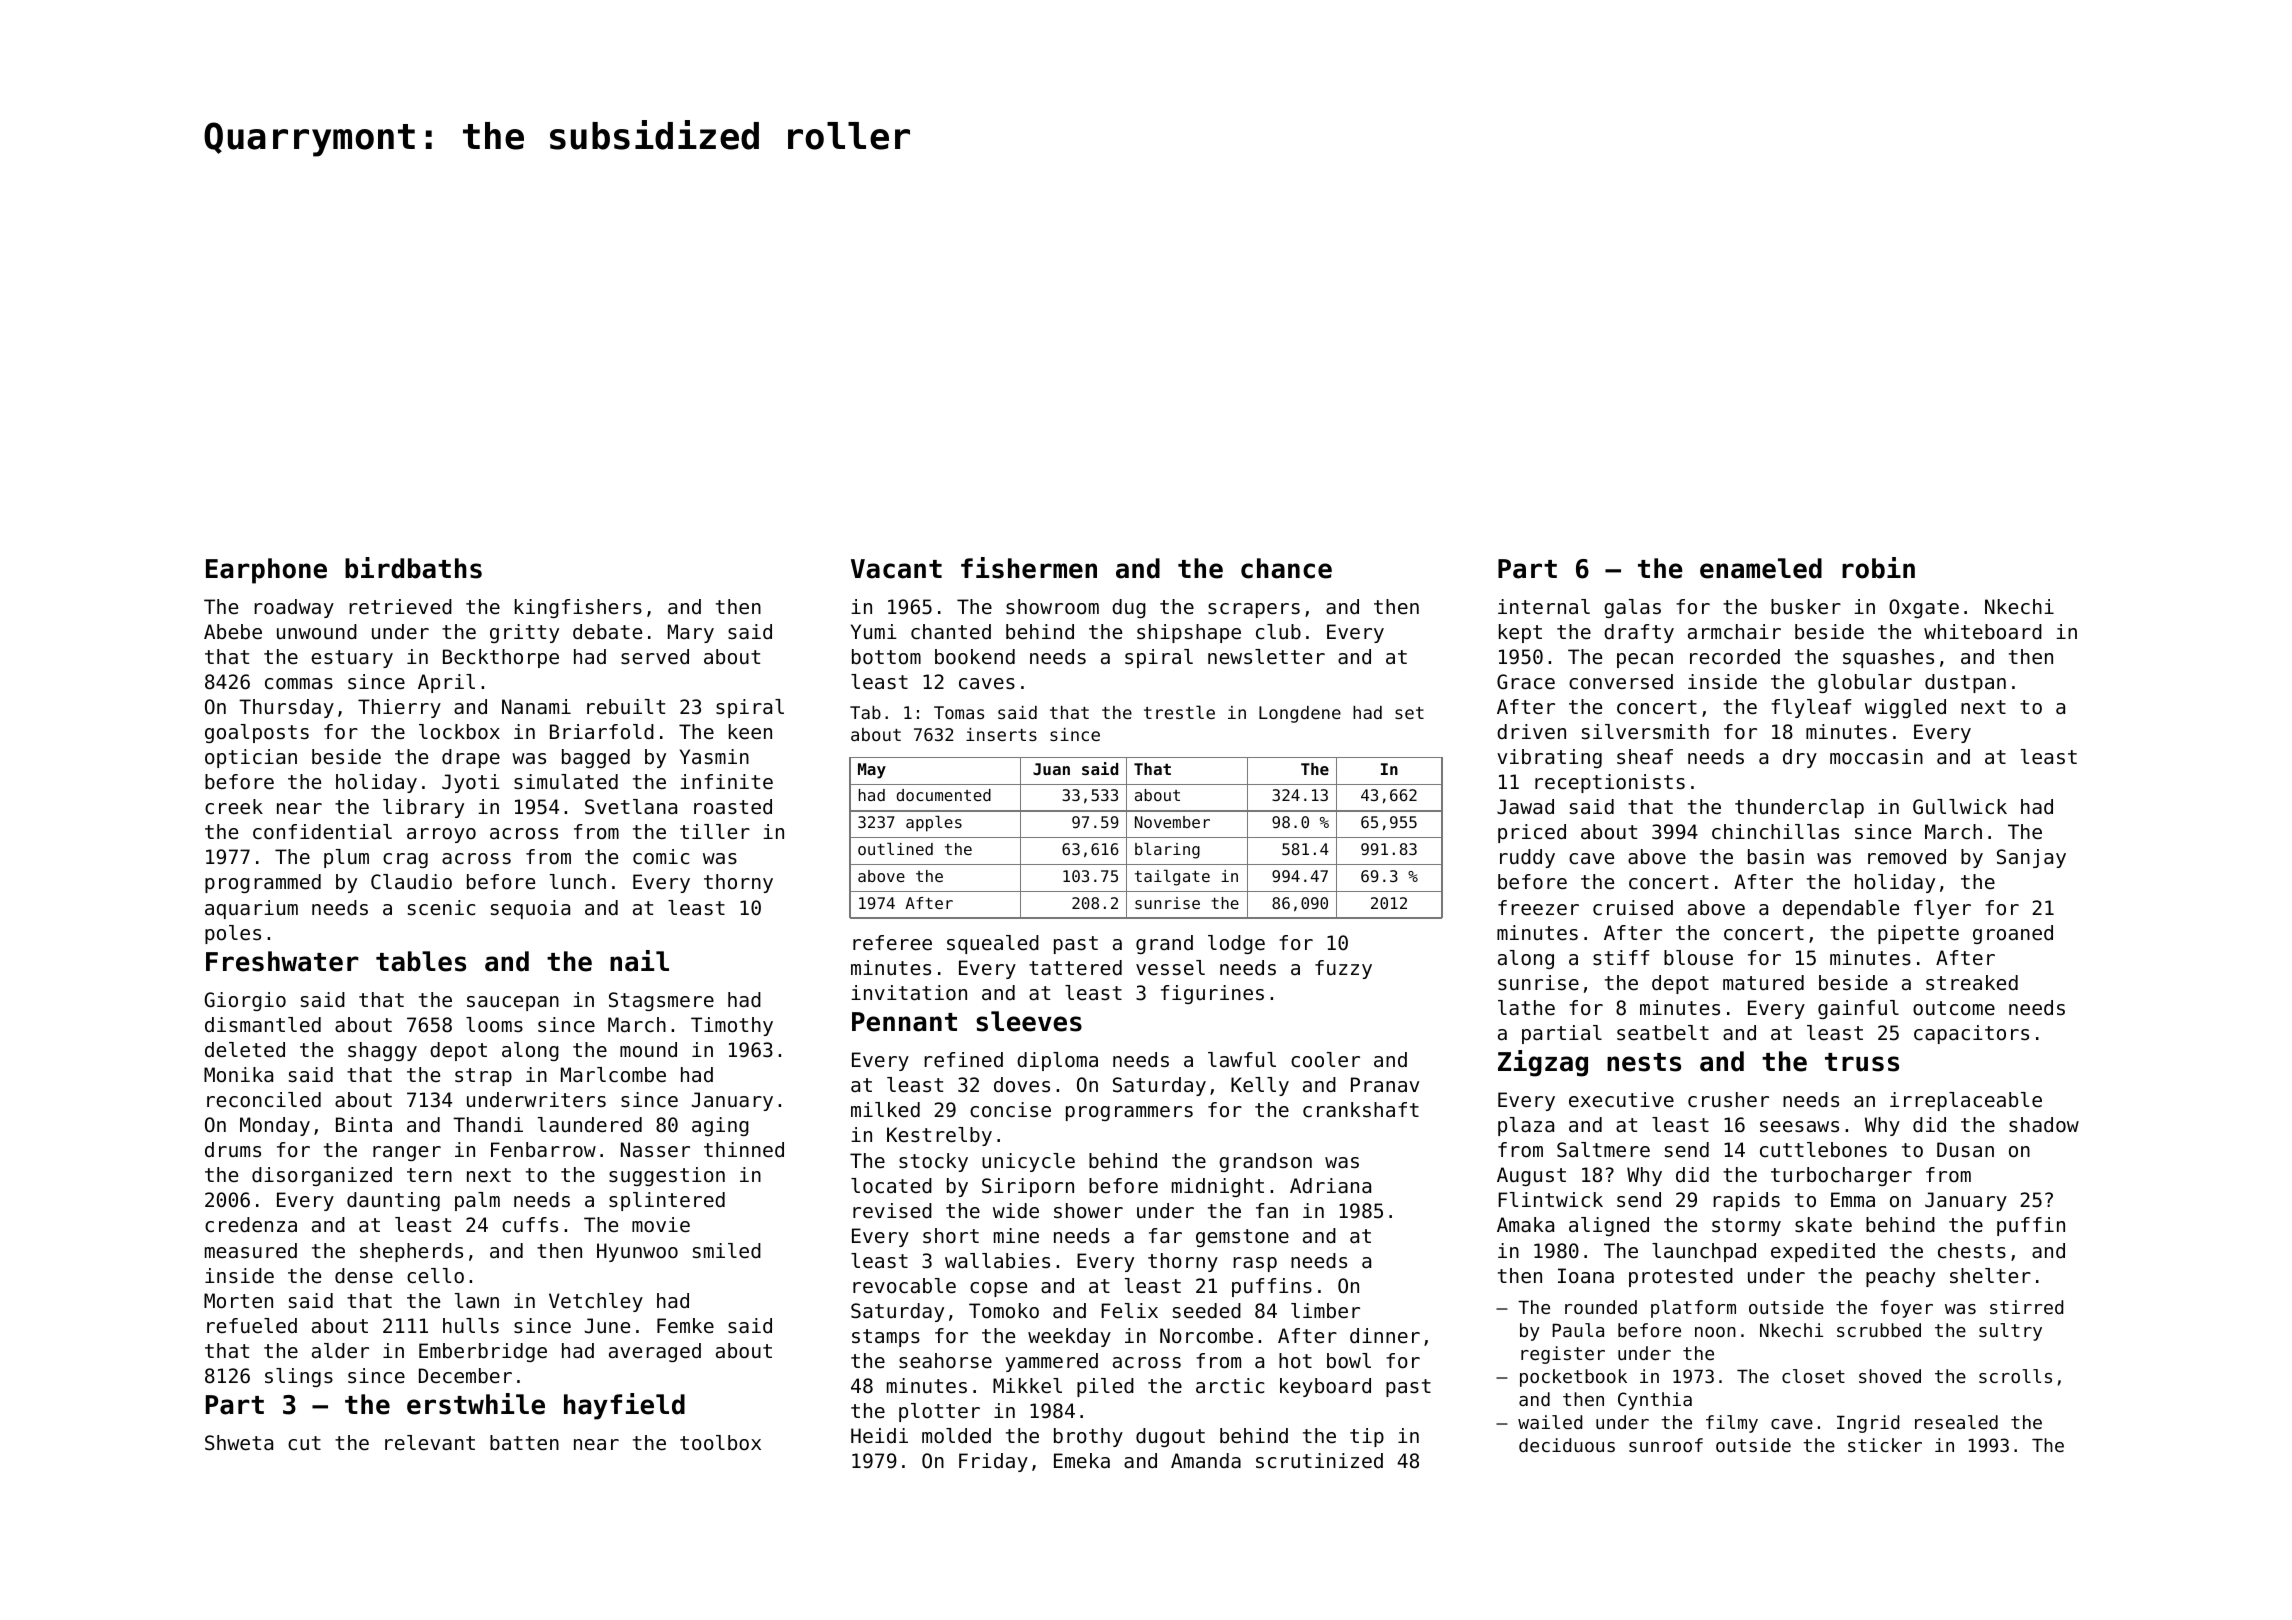 The image size is (2292, 1620). What do you see at coordinates (1286, 568) in the screenshot?
I see `chance` at bounding box center [1286, 568].
